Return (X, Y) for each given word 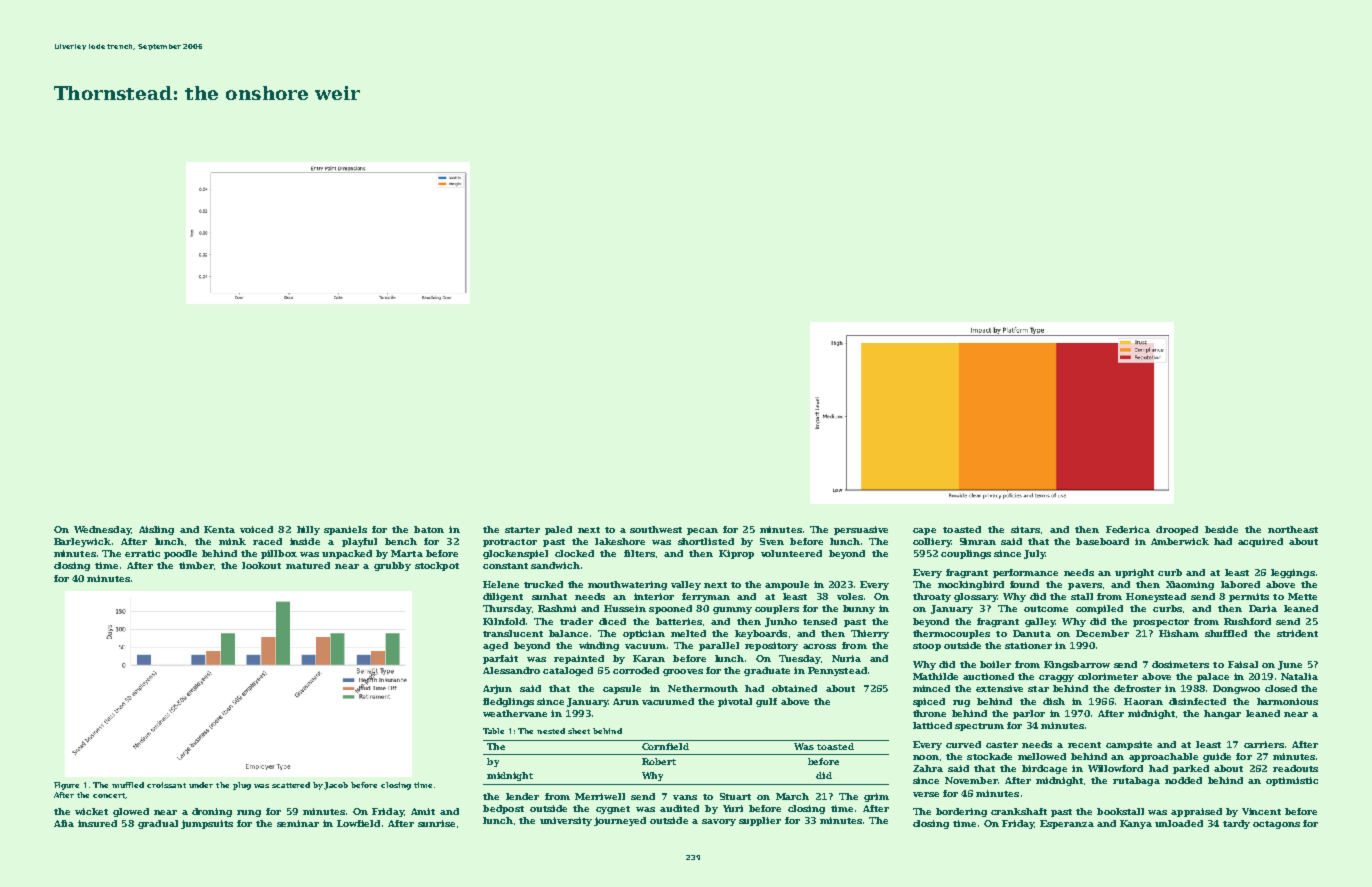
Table (493, 731)
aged (495, 646)
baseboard (1102, 541)
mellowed (1042, 756)
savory (719, 822)
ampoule (787, 585)
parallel (719, 646)
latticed (932, 725)
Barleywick (82, 542)
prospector (1161, 623)
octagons (1276, 825)
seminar (298, 823)
